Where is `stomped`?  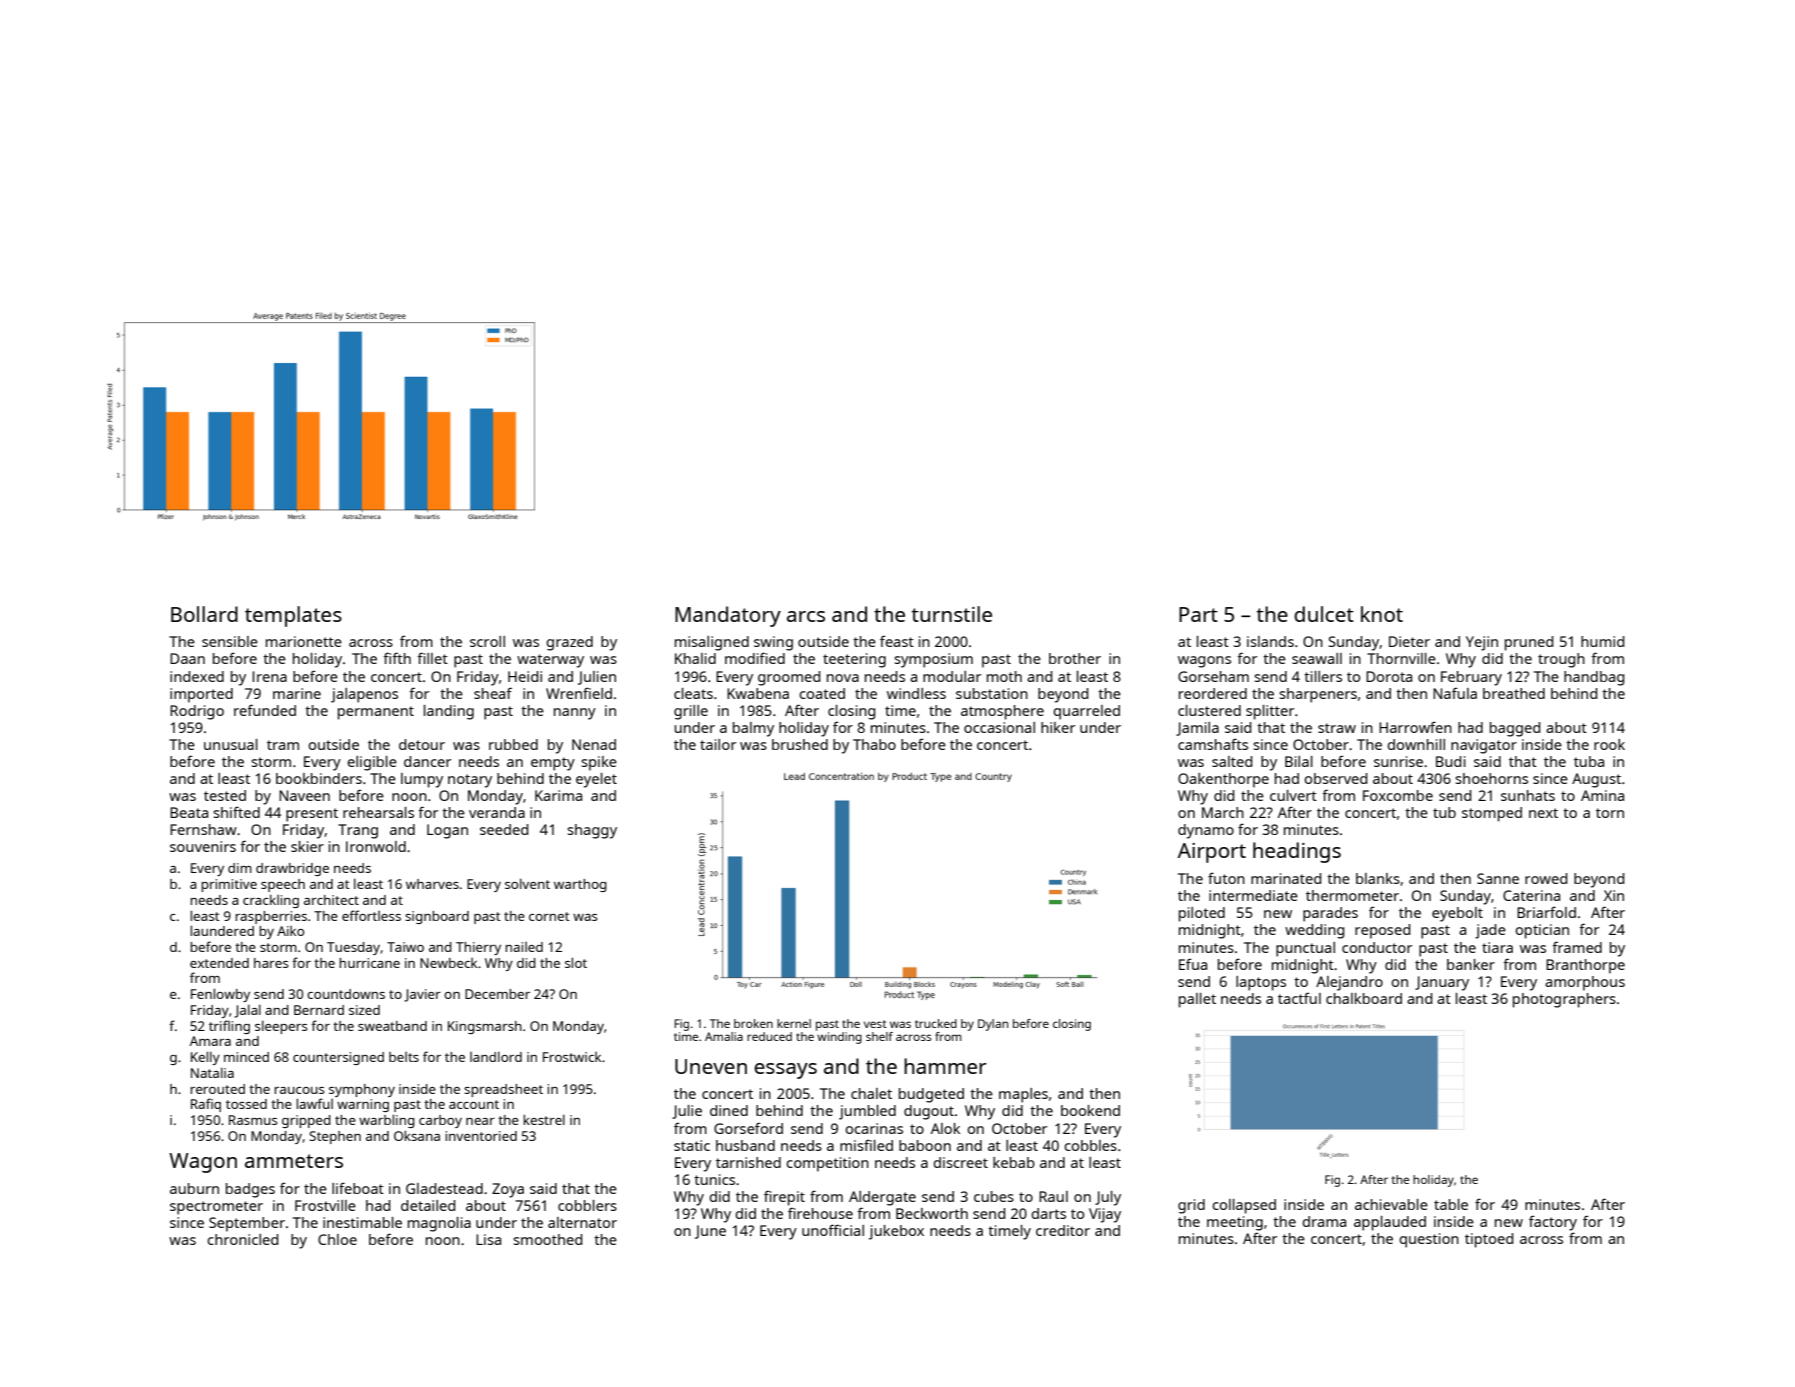
stomped is located at coordinates (1492, 814).
